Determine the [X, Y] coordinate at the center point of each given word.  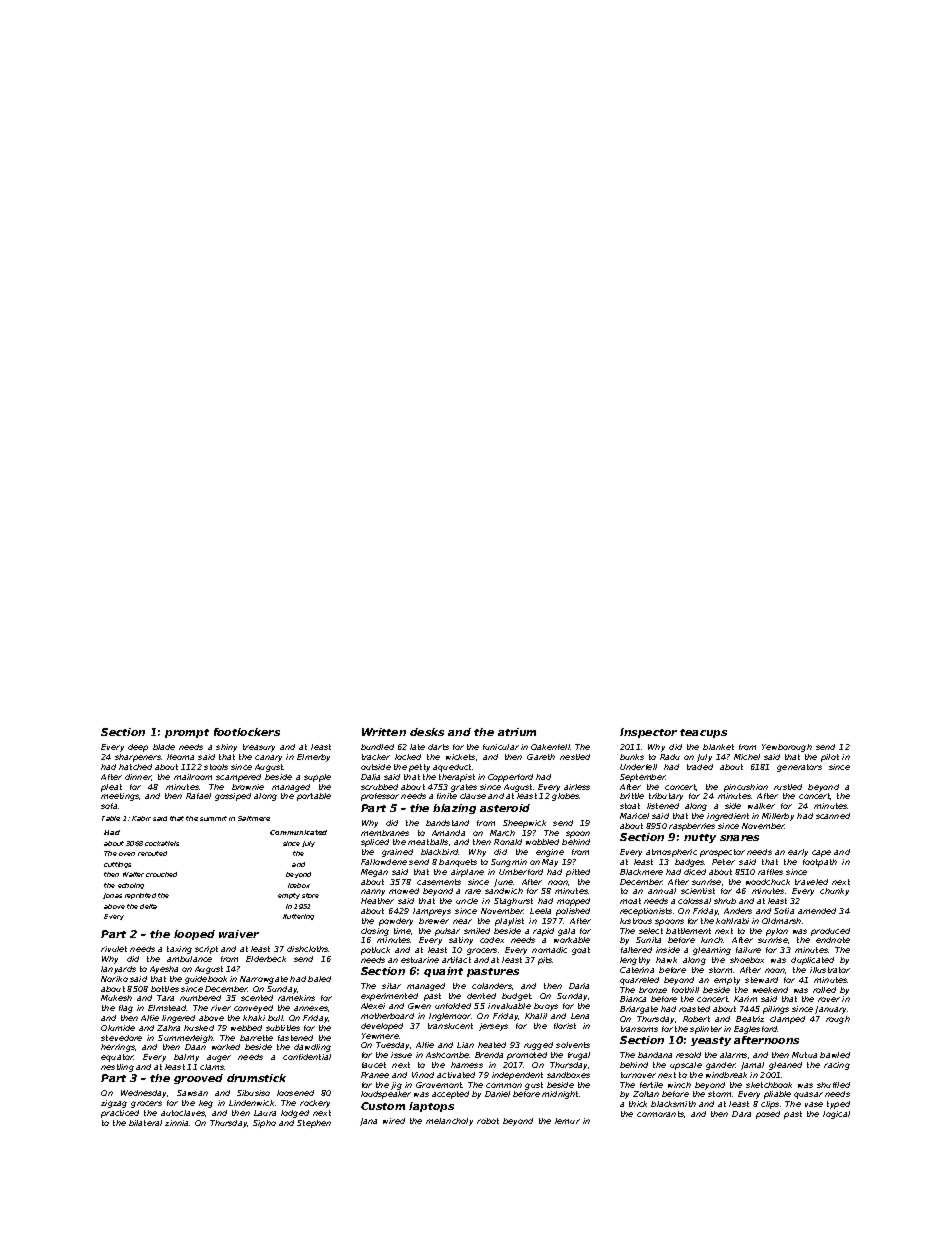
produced [830, 932]
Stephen [314, 1124]
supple [317, 778]
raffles [770, 872]
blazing [454, 809]
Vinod [423, 1075]
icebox [299, 885]
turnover [638, 1075]
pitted [578, 873]
